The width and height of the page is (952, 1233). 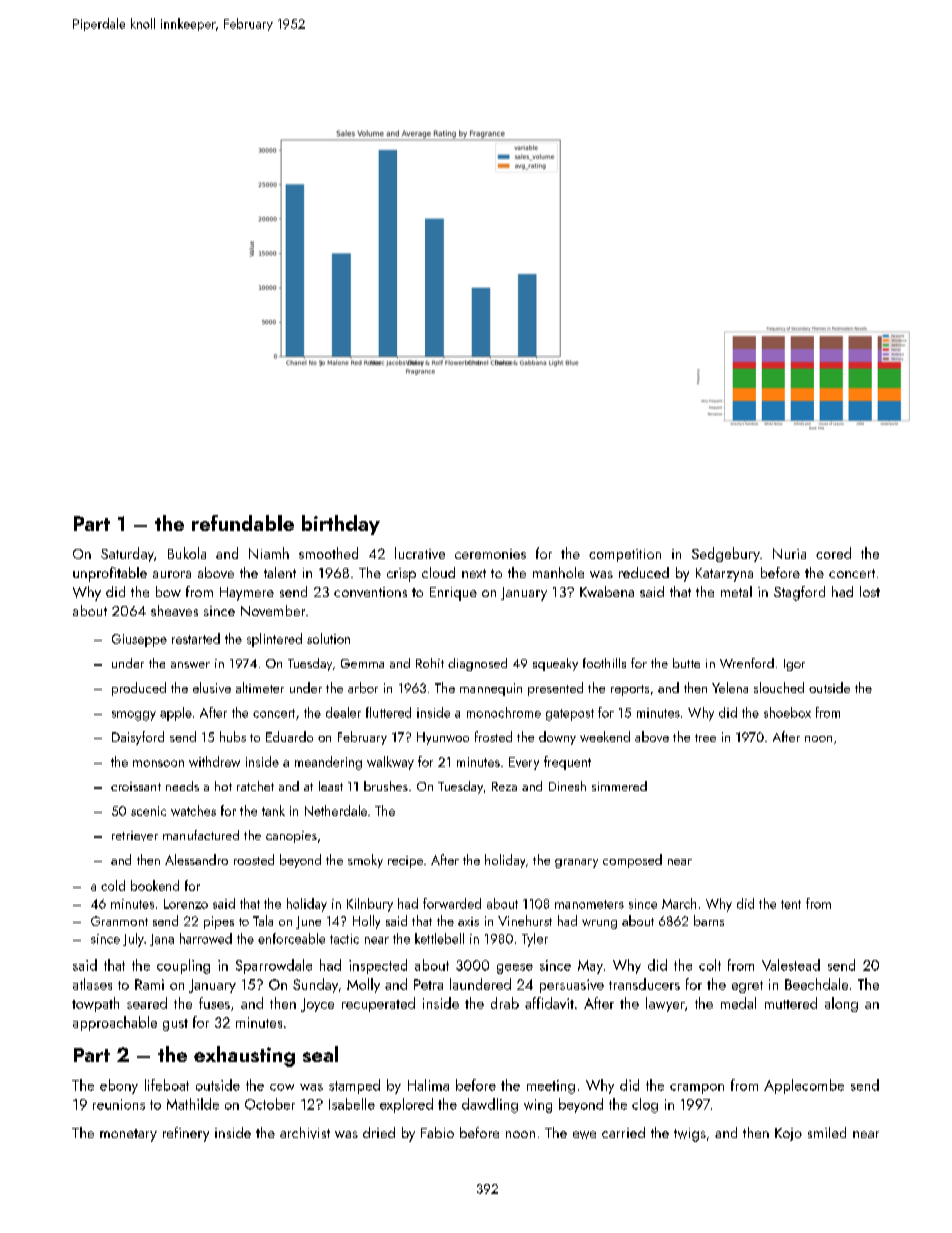 What do you see at coordinates (187, 553) in the page?
I see `Bukola` at bounding box center [187, 553].
